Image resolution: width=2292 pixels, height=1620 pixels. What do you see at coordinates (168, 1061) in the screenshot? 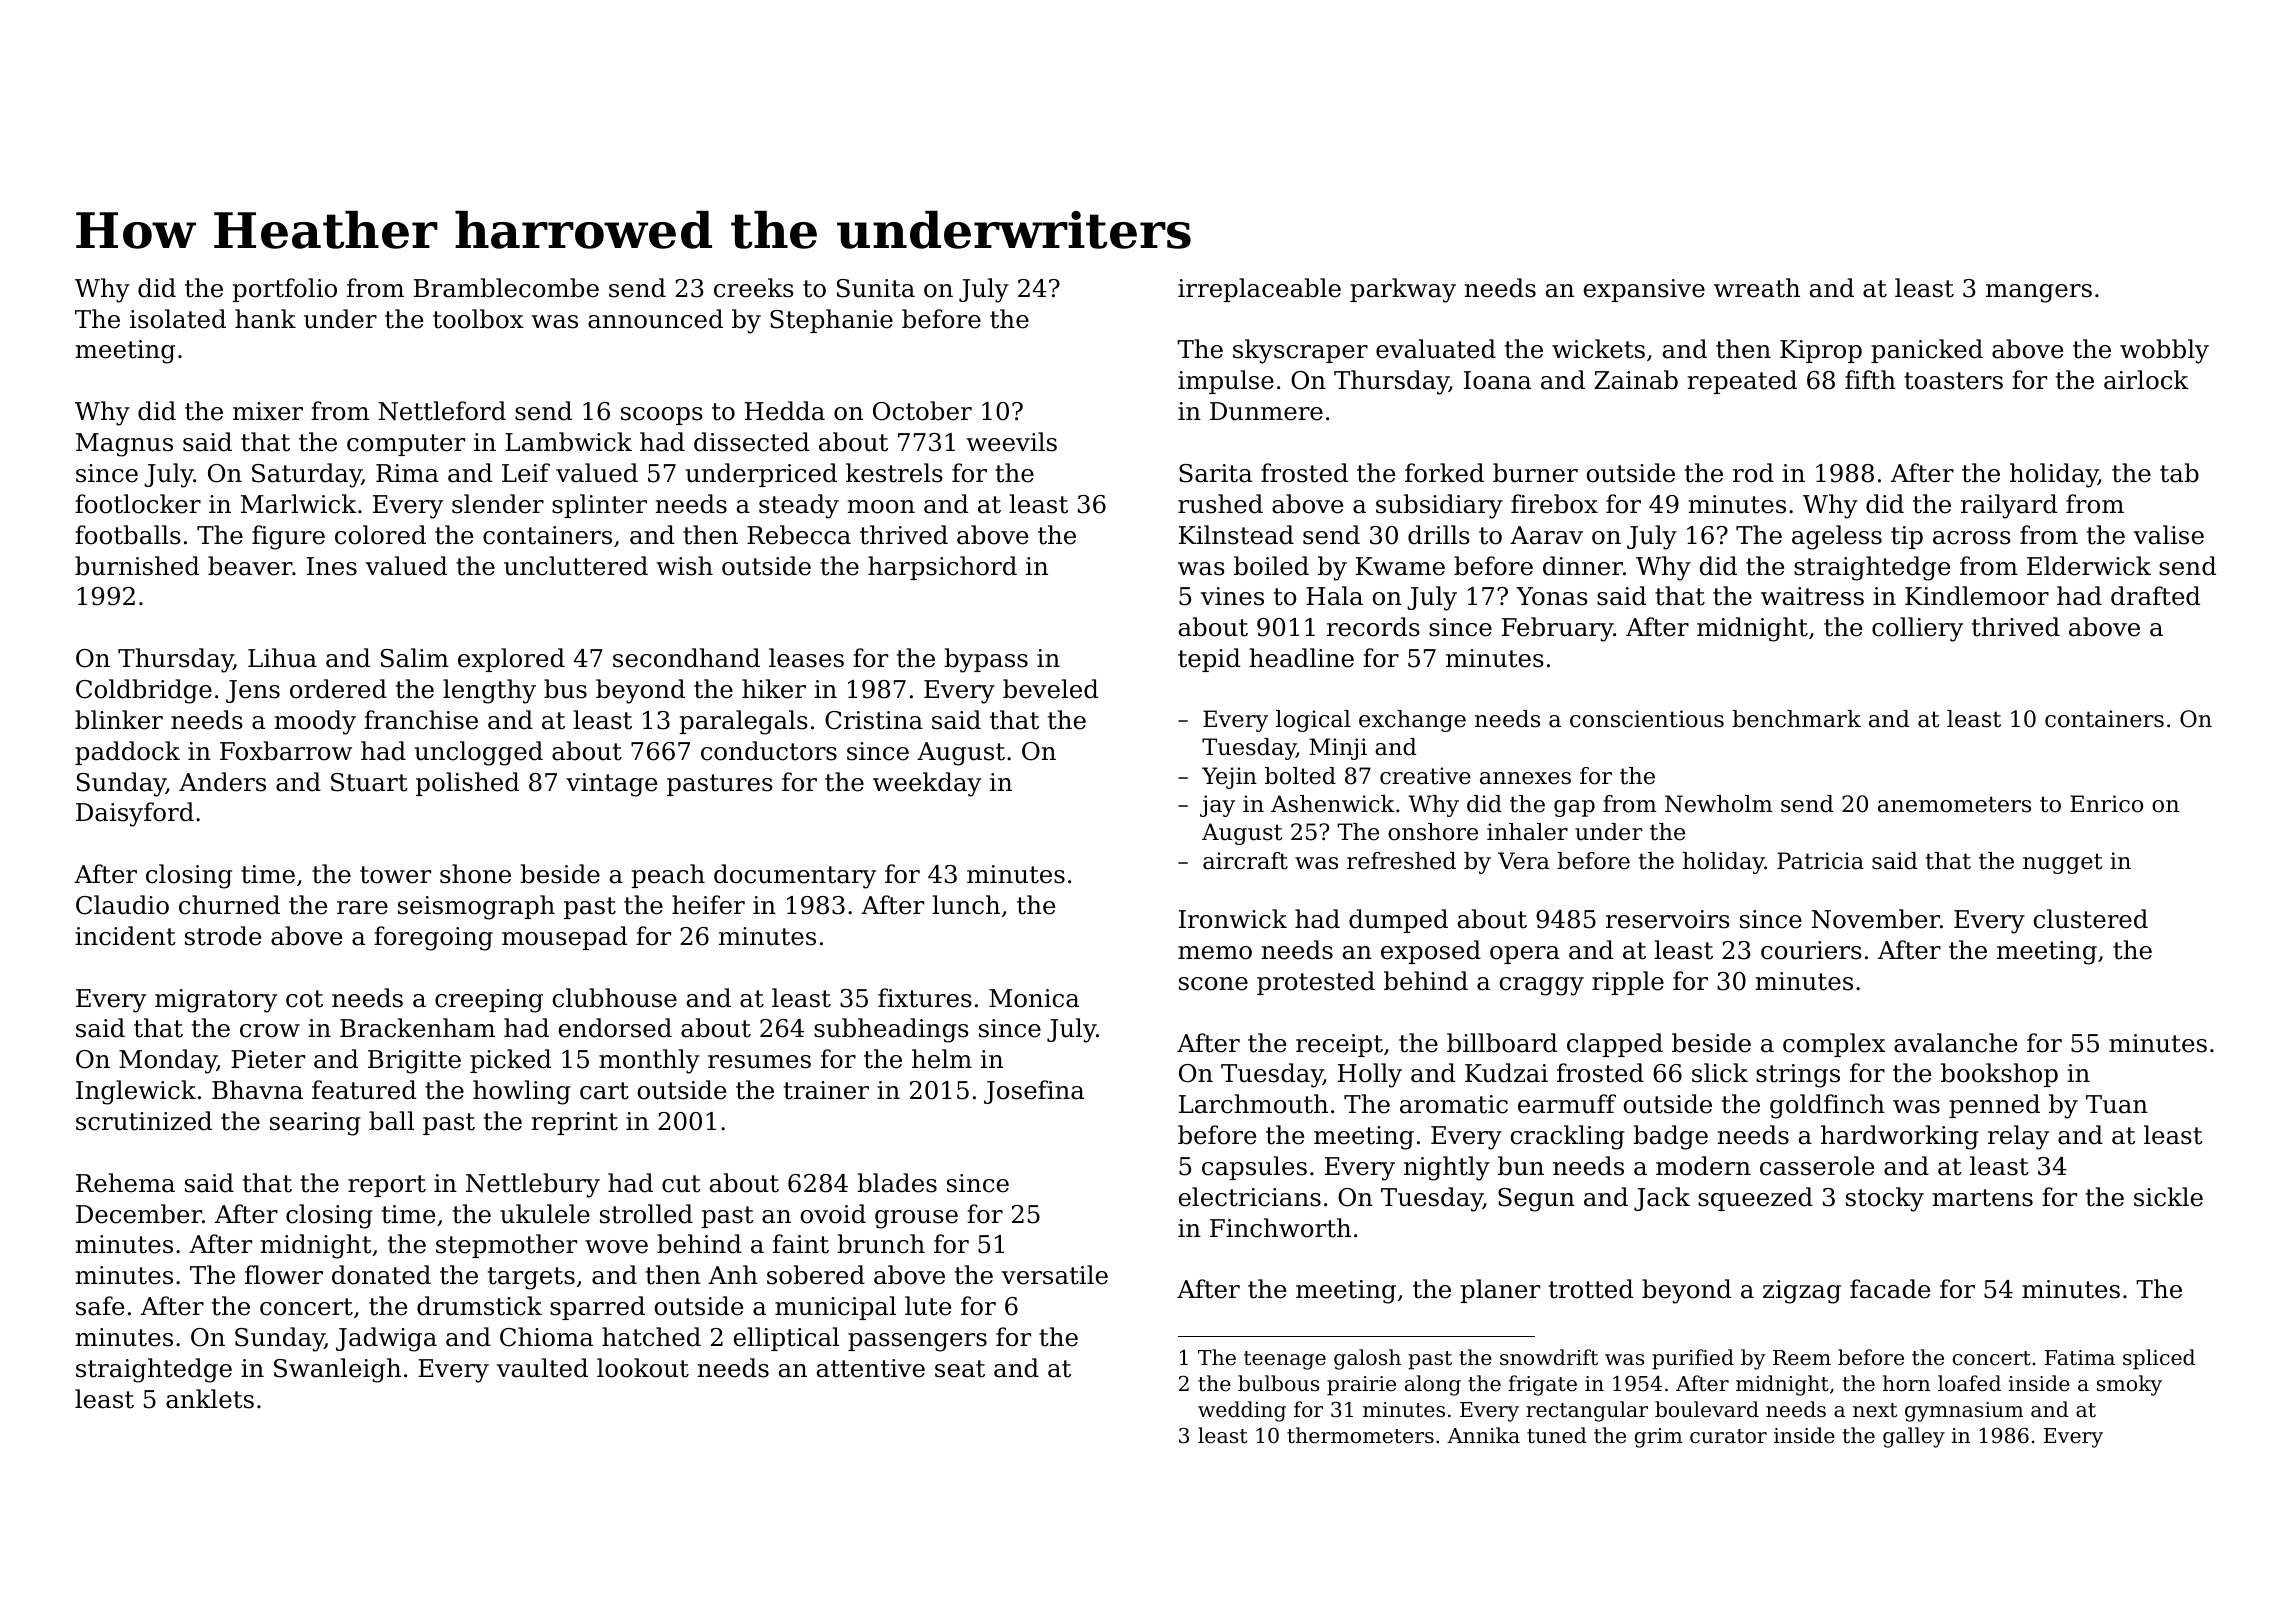
I see `Monday` at bounding box center [168, 1061].
